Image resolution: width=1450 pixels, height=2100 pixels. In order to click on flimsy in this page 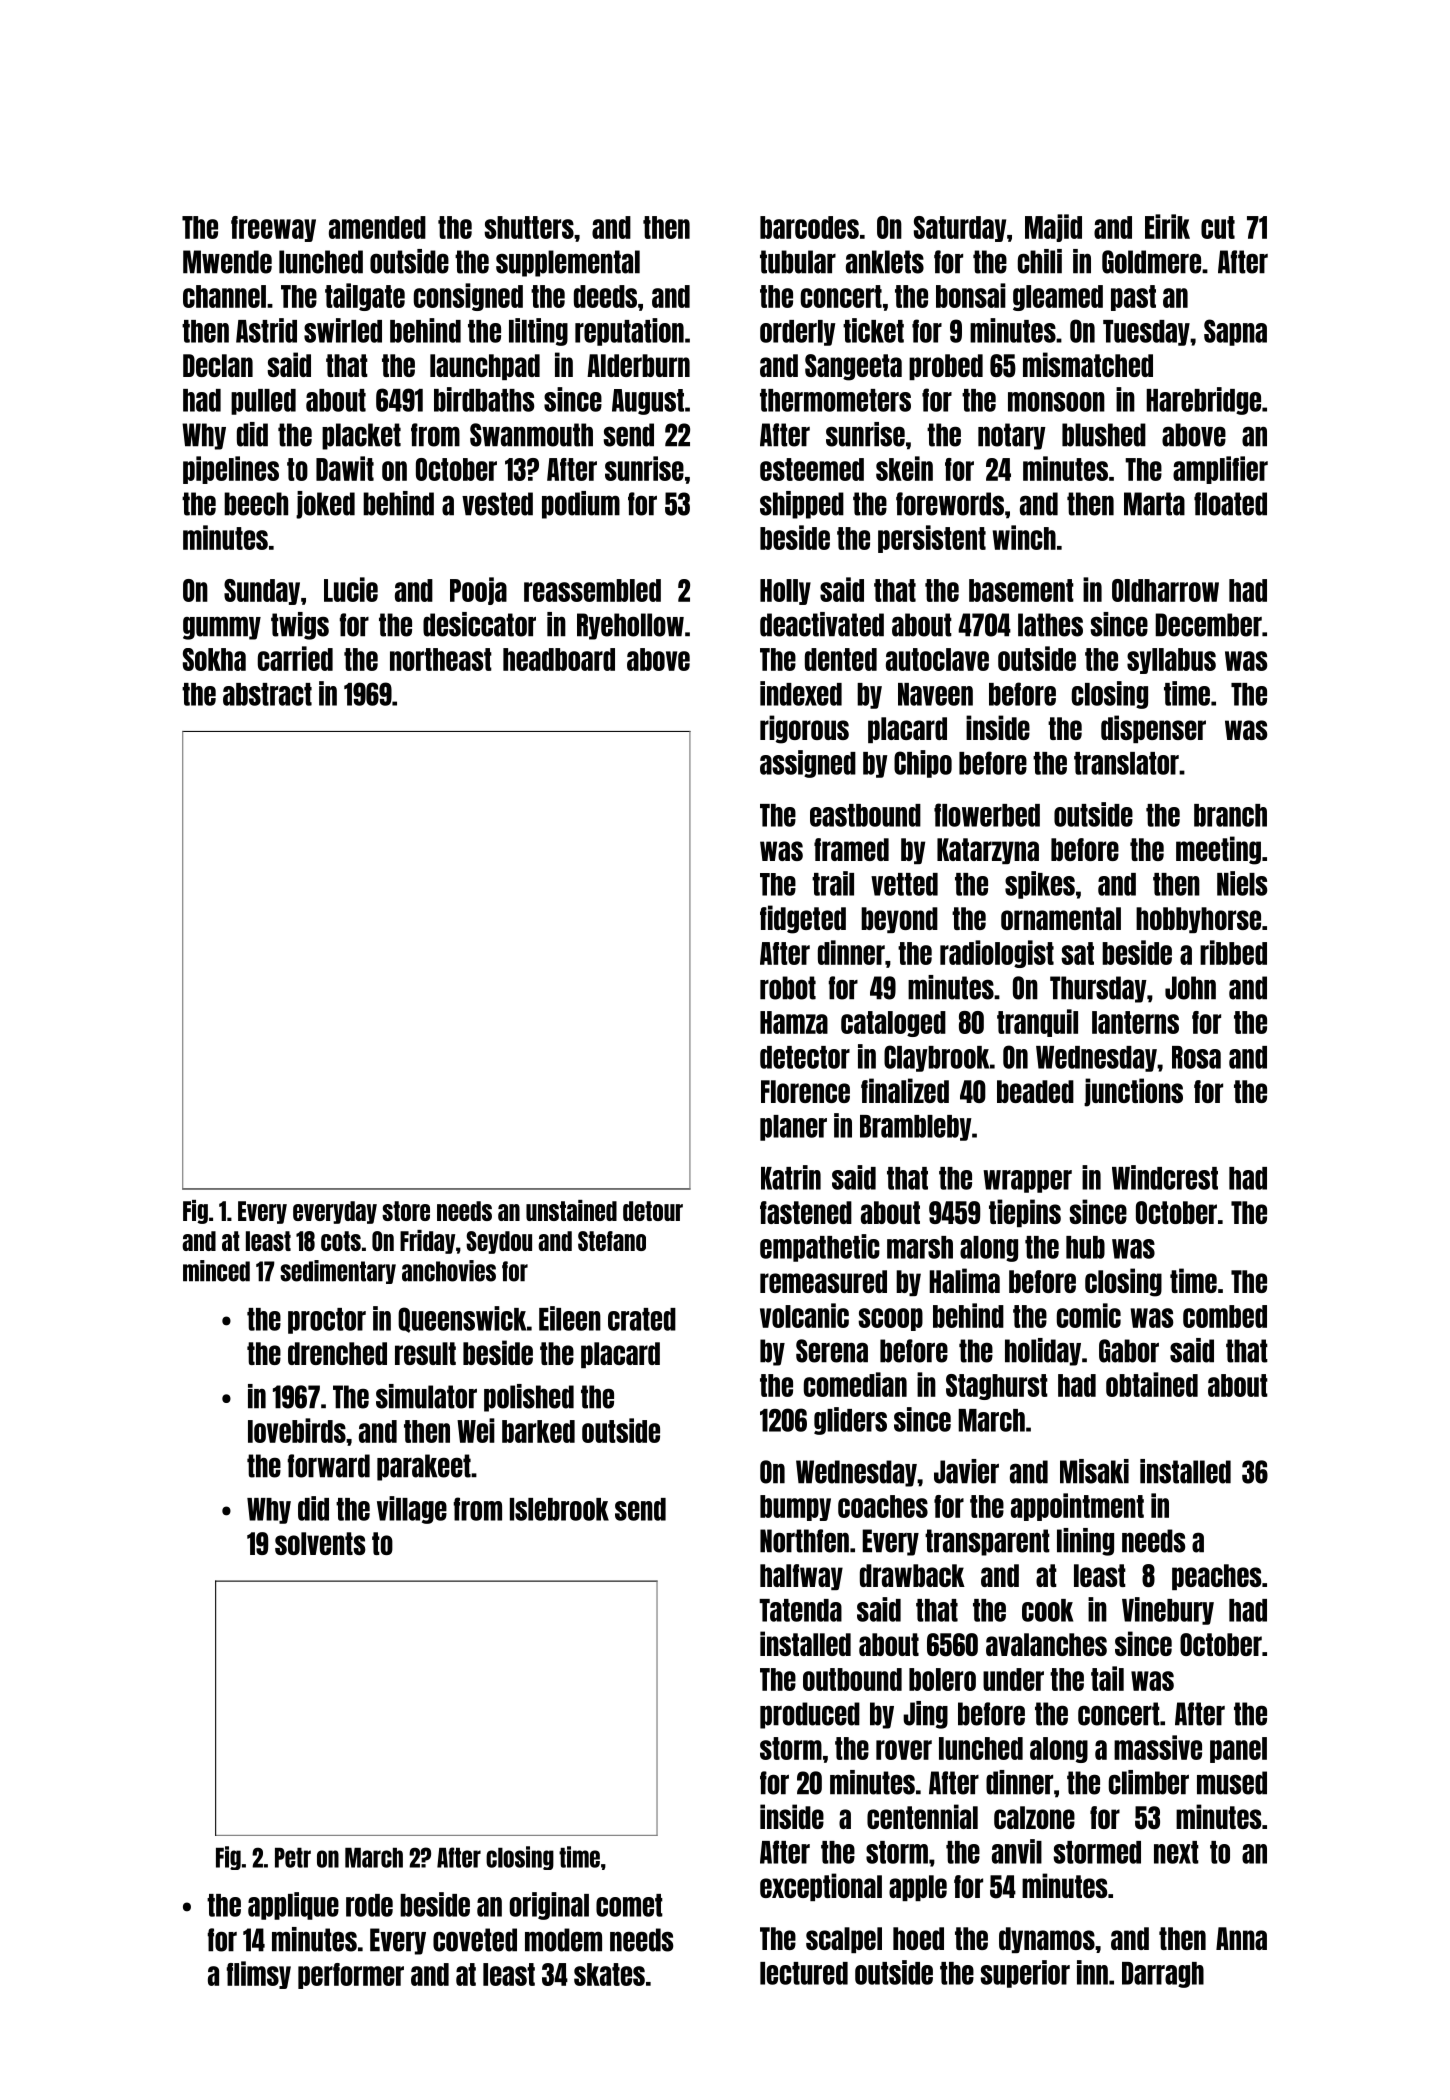, I will do `click(259, 1975)`.
